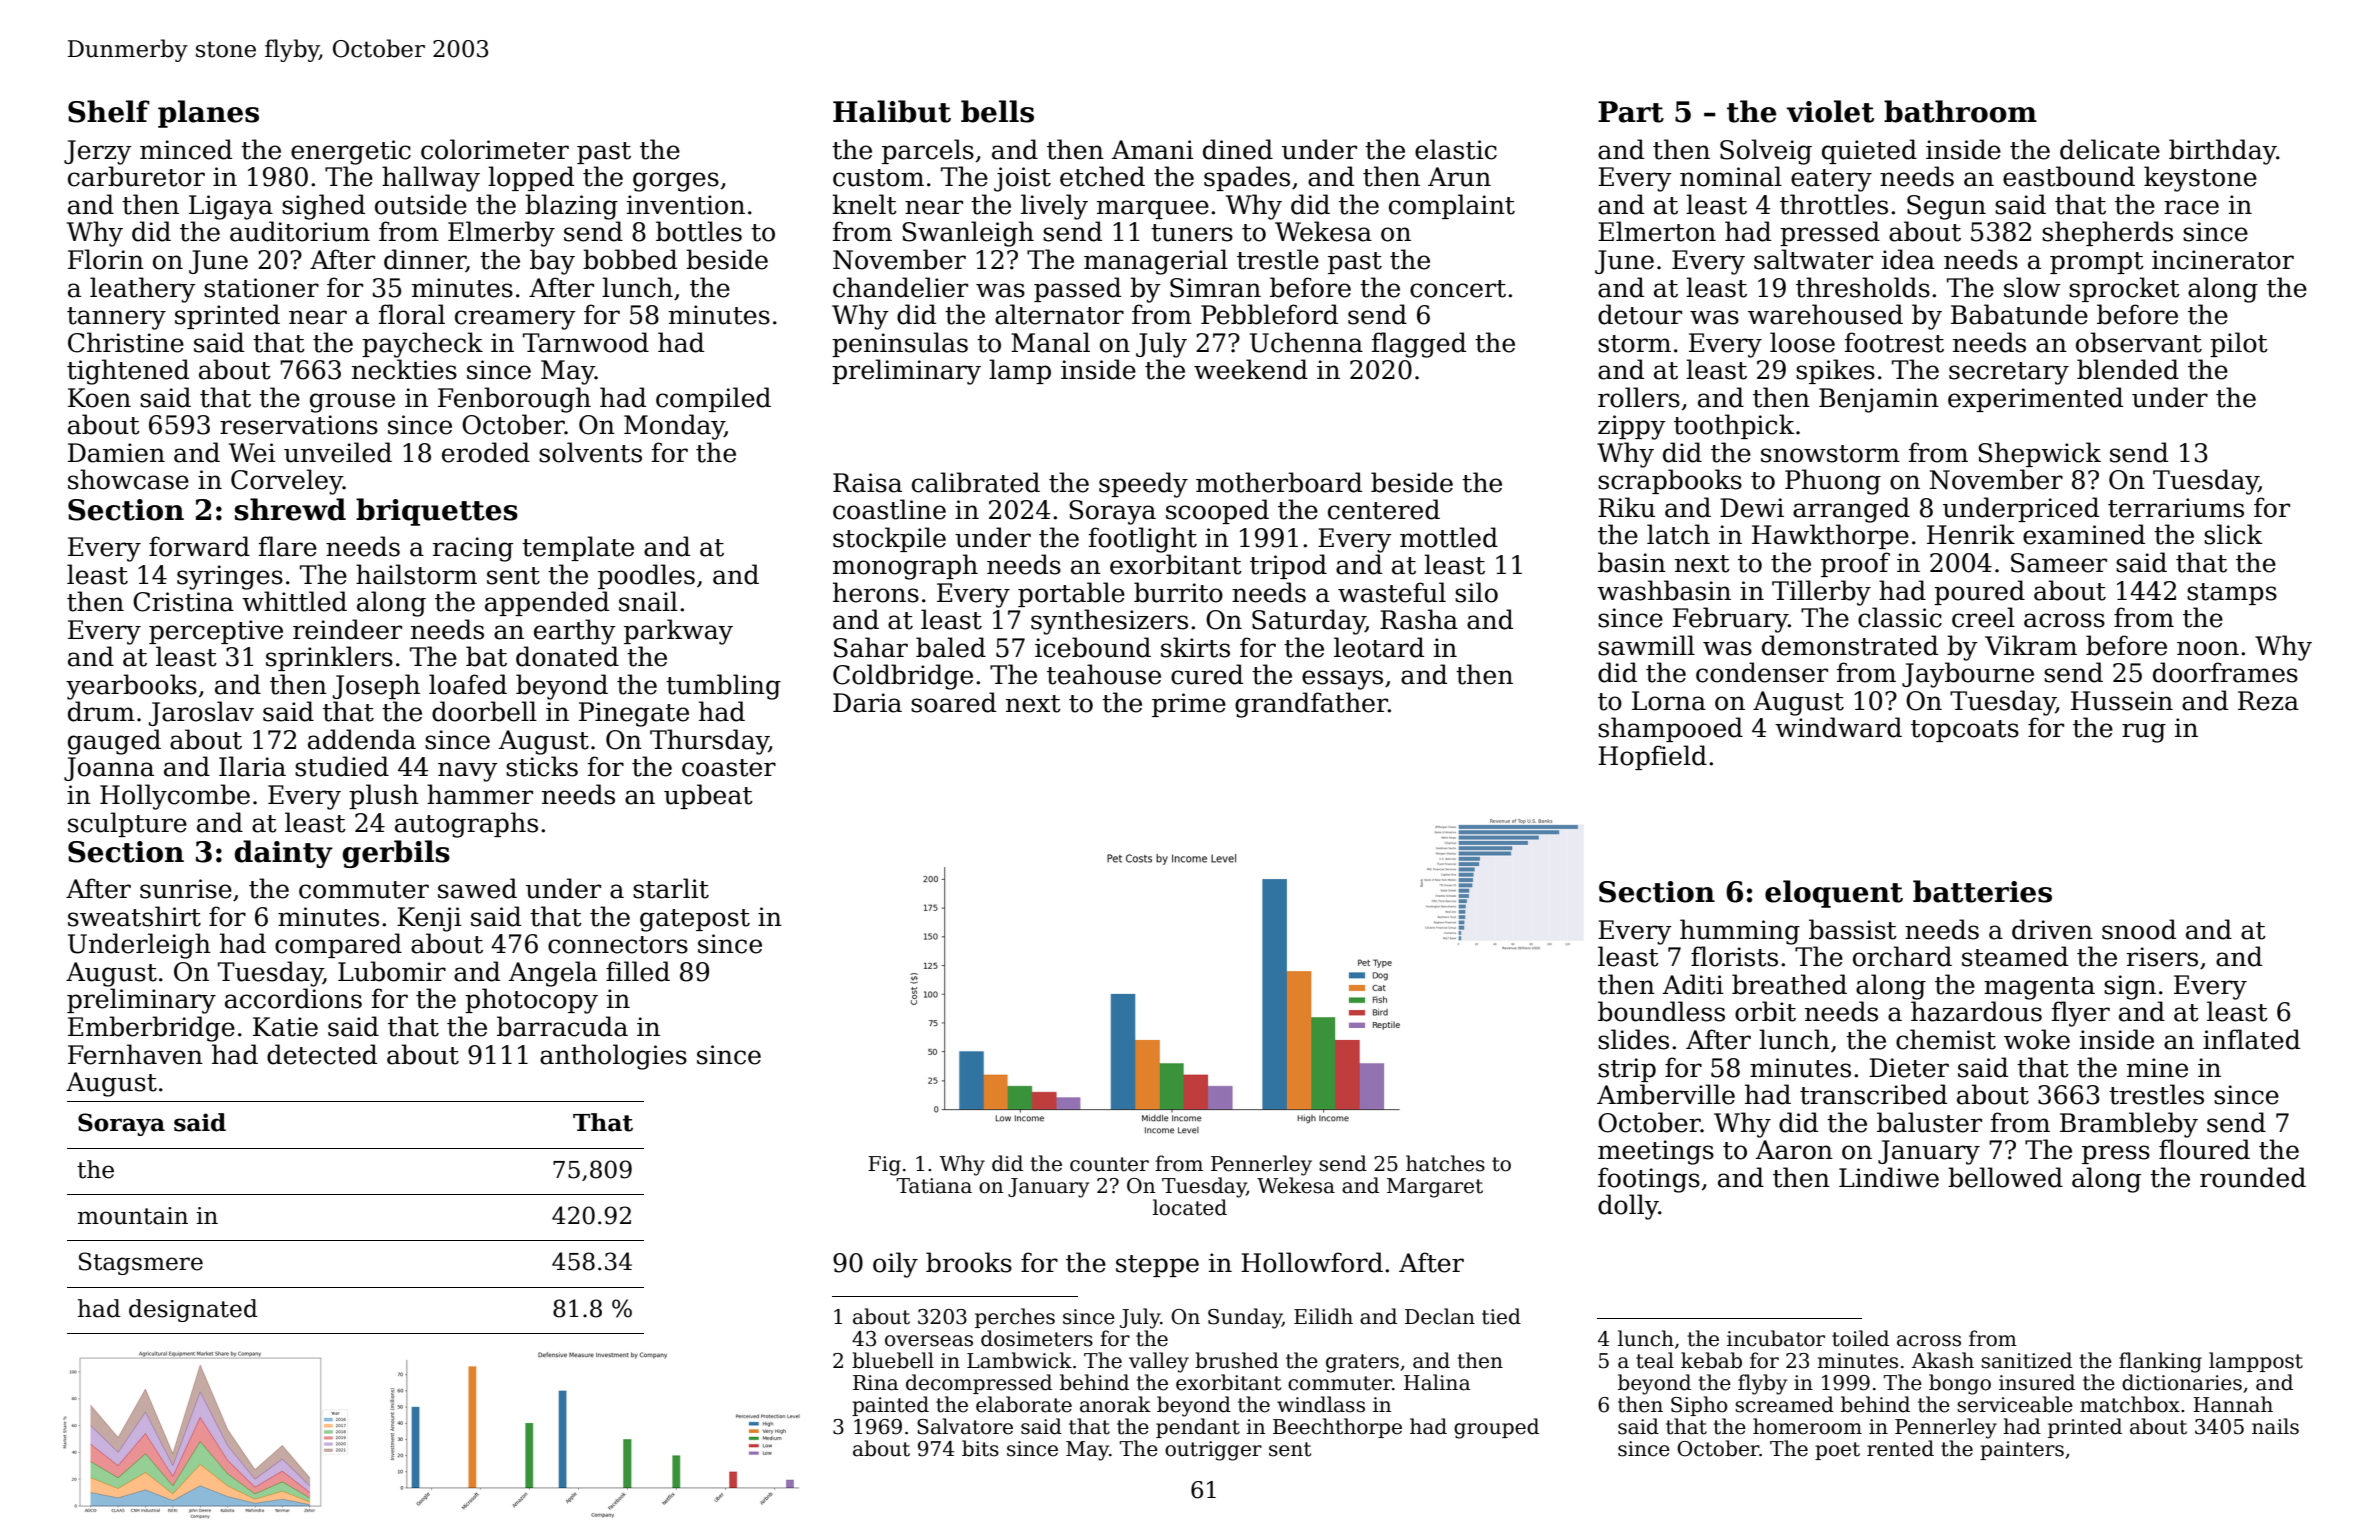 Image resolution: width=2380 pixels, height=1540 pixels. What do you see at coordinates (531, 178) in the document?
I see `lopped` at bounding box center [531, 178].
